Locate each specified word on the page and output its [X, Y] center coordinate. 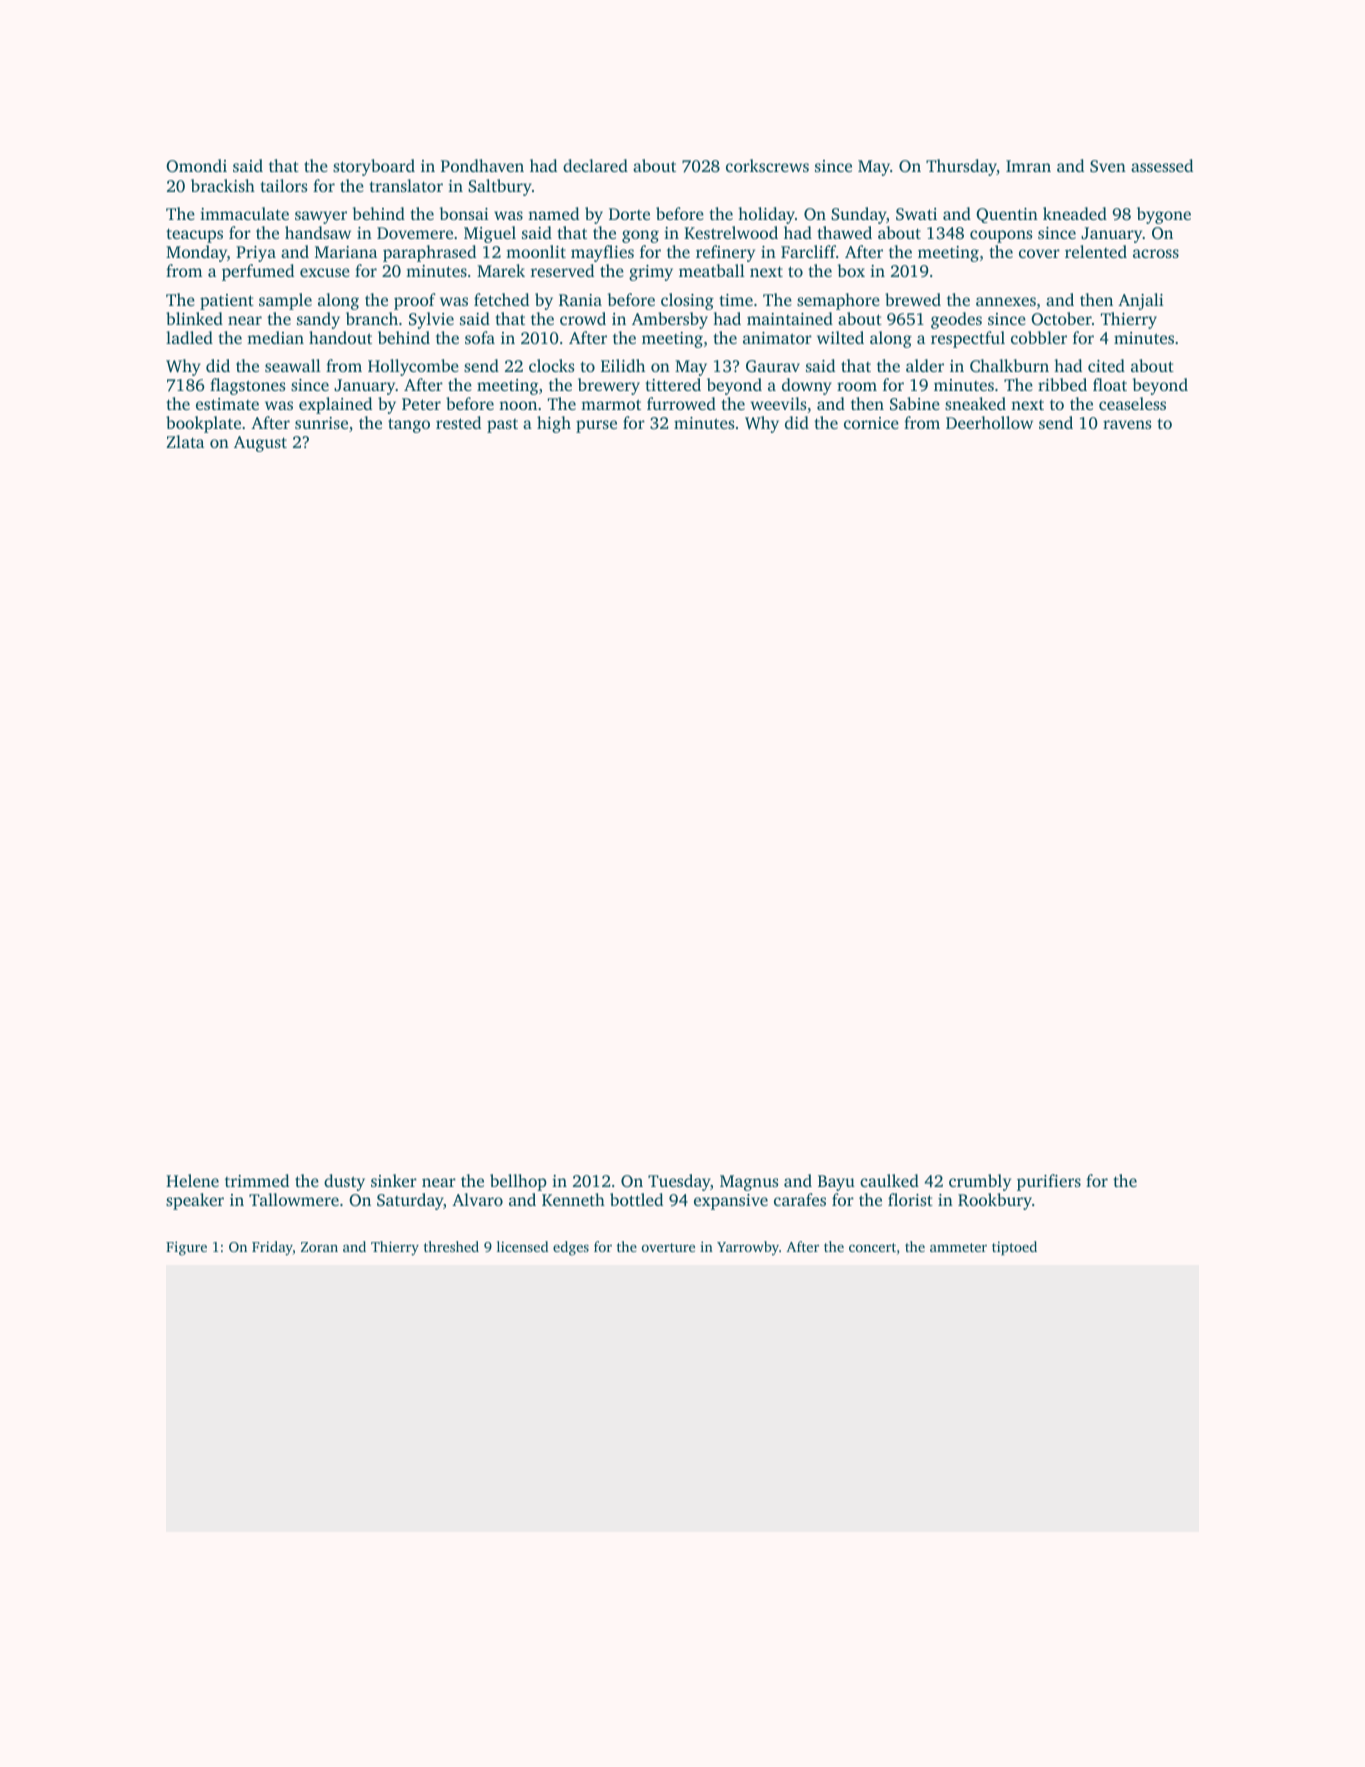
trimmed [257, 1180]
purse [596, 426]
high [554, 424]
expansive [731, 1202]
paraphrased [429, 253]
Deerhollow [989, 422]
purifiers [1049, 1182]
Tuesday [679, 1182]
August [260, 444]
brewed [913, 299]
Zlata [185, 441]
